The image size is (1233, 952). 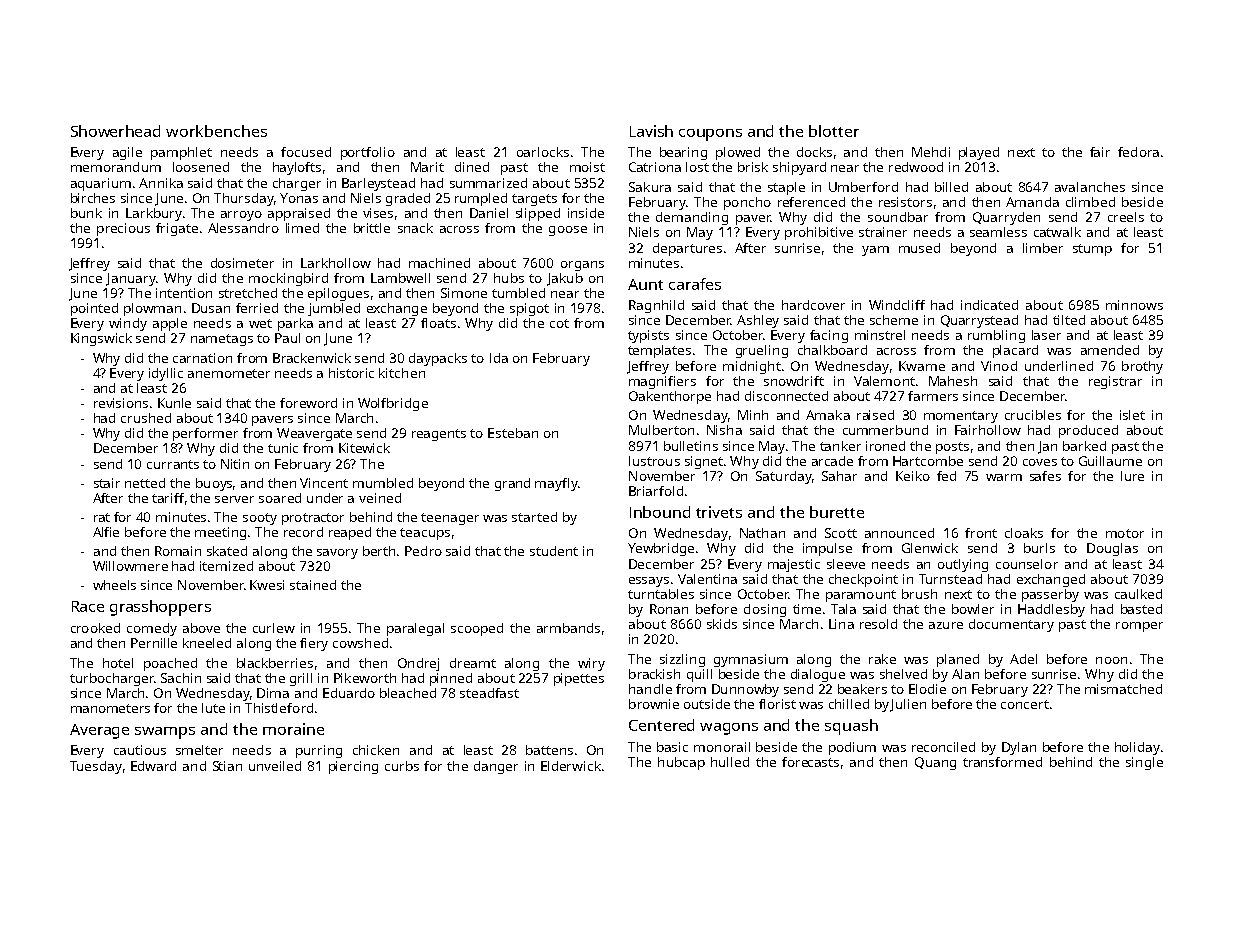 What do you see at coordinates (353, 767) in the screenshot?
I see `piercing` at bounding box center [353, 767].
